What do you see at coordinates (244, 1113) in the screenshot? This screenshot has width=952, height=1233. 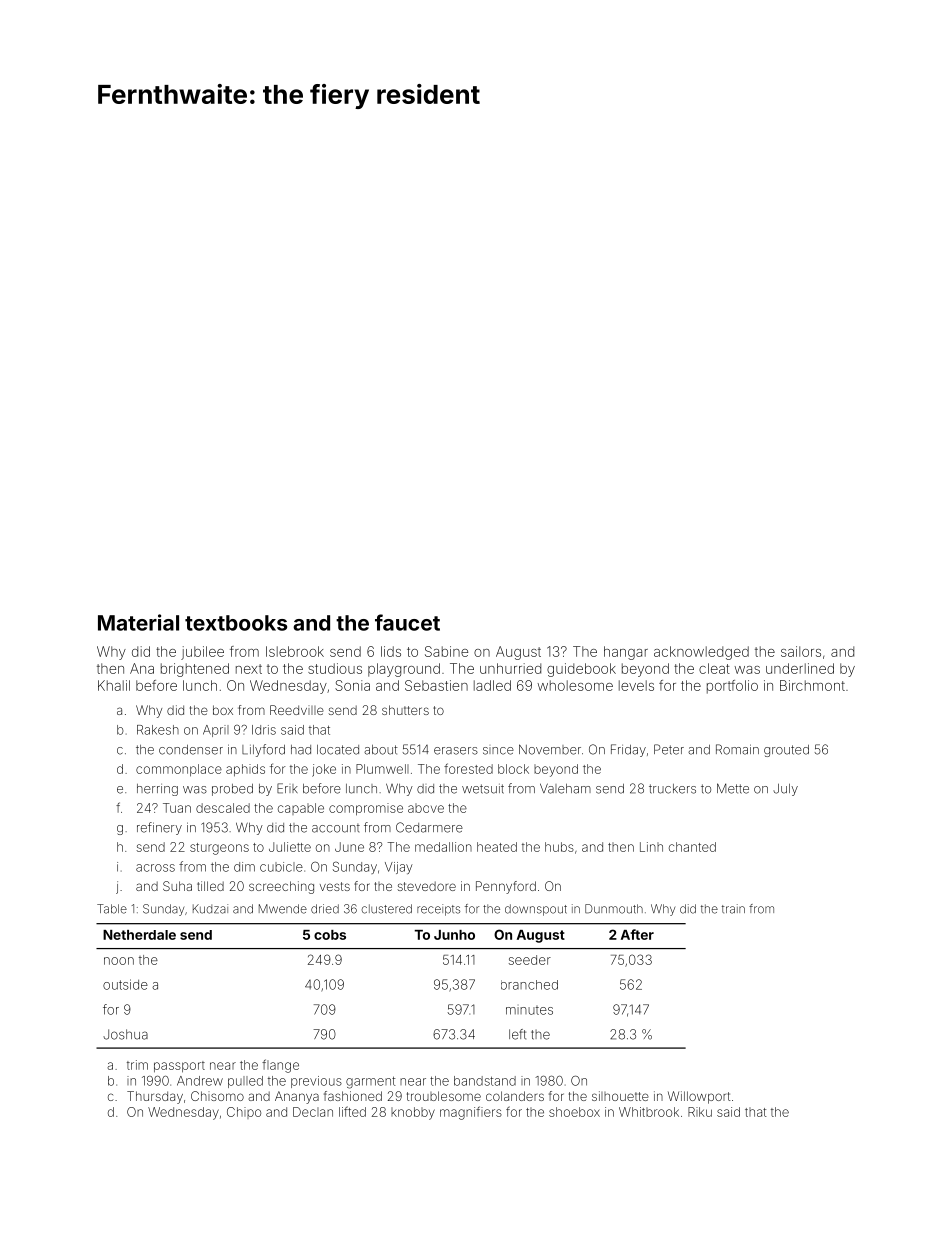 I see `Chipo` at bounding box center [244, 1113].
